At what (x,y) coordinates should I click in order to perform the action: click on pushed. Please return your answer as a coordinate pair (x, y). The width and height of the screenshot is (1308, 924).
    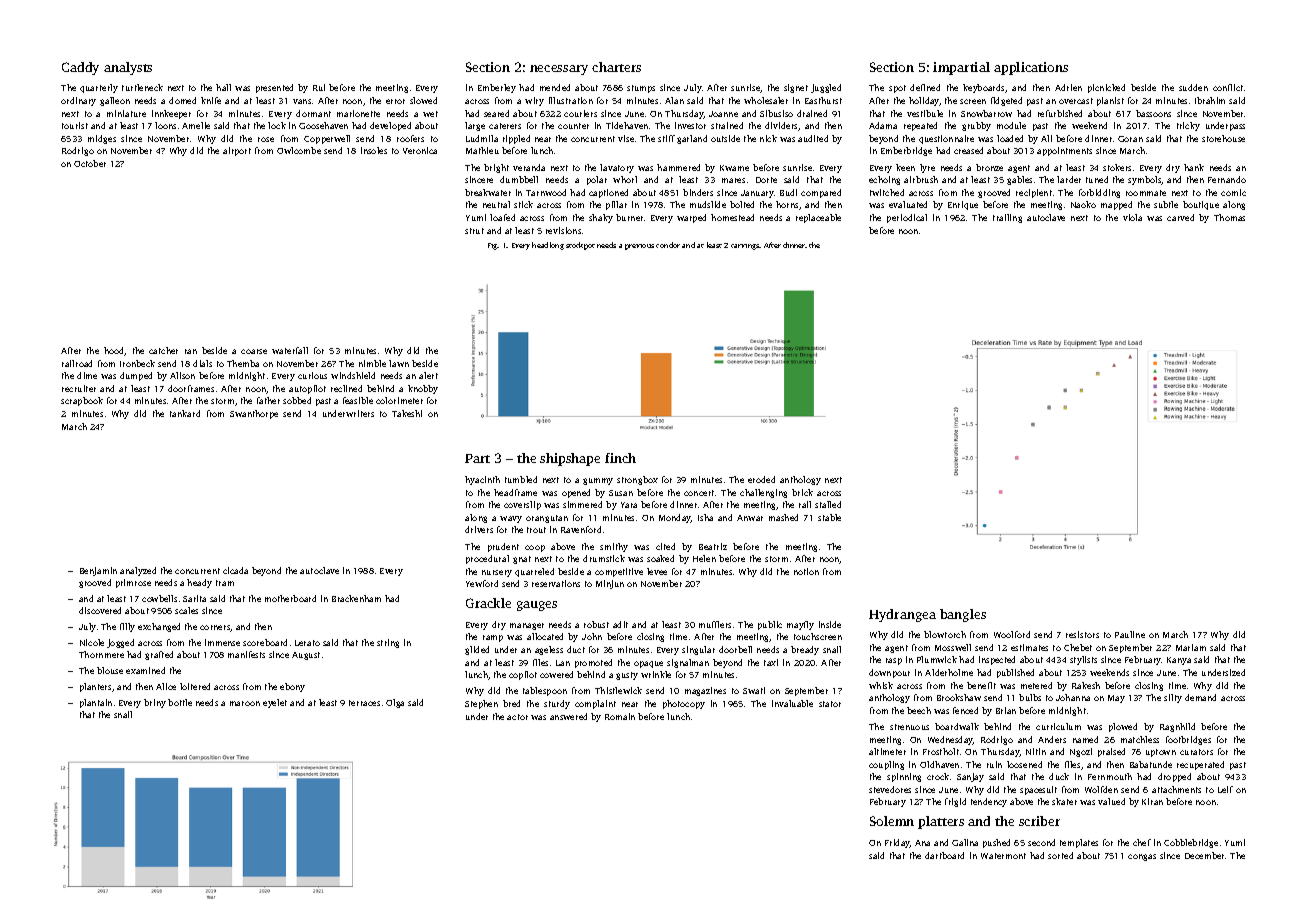
    Looking at the image, I should click on (996, 843).
